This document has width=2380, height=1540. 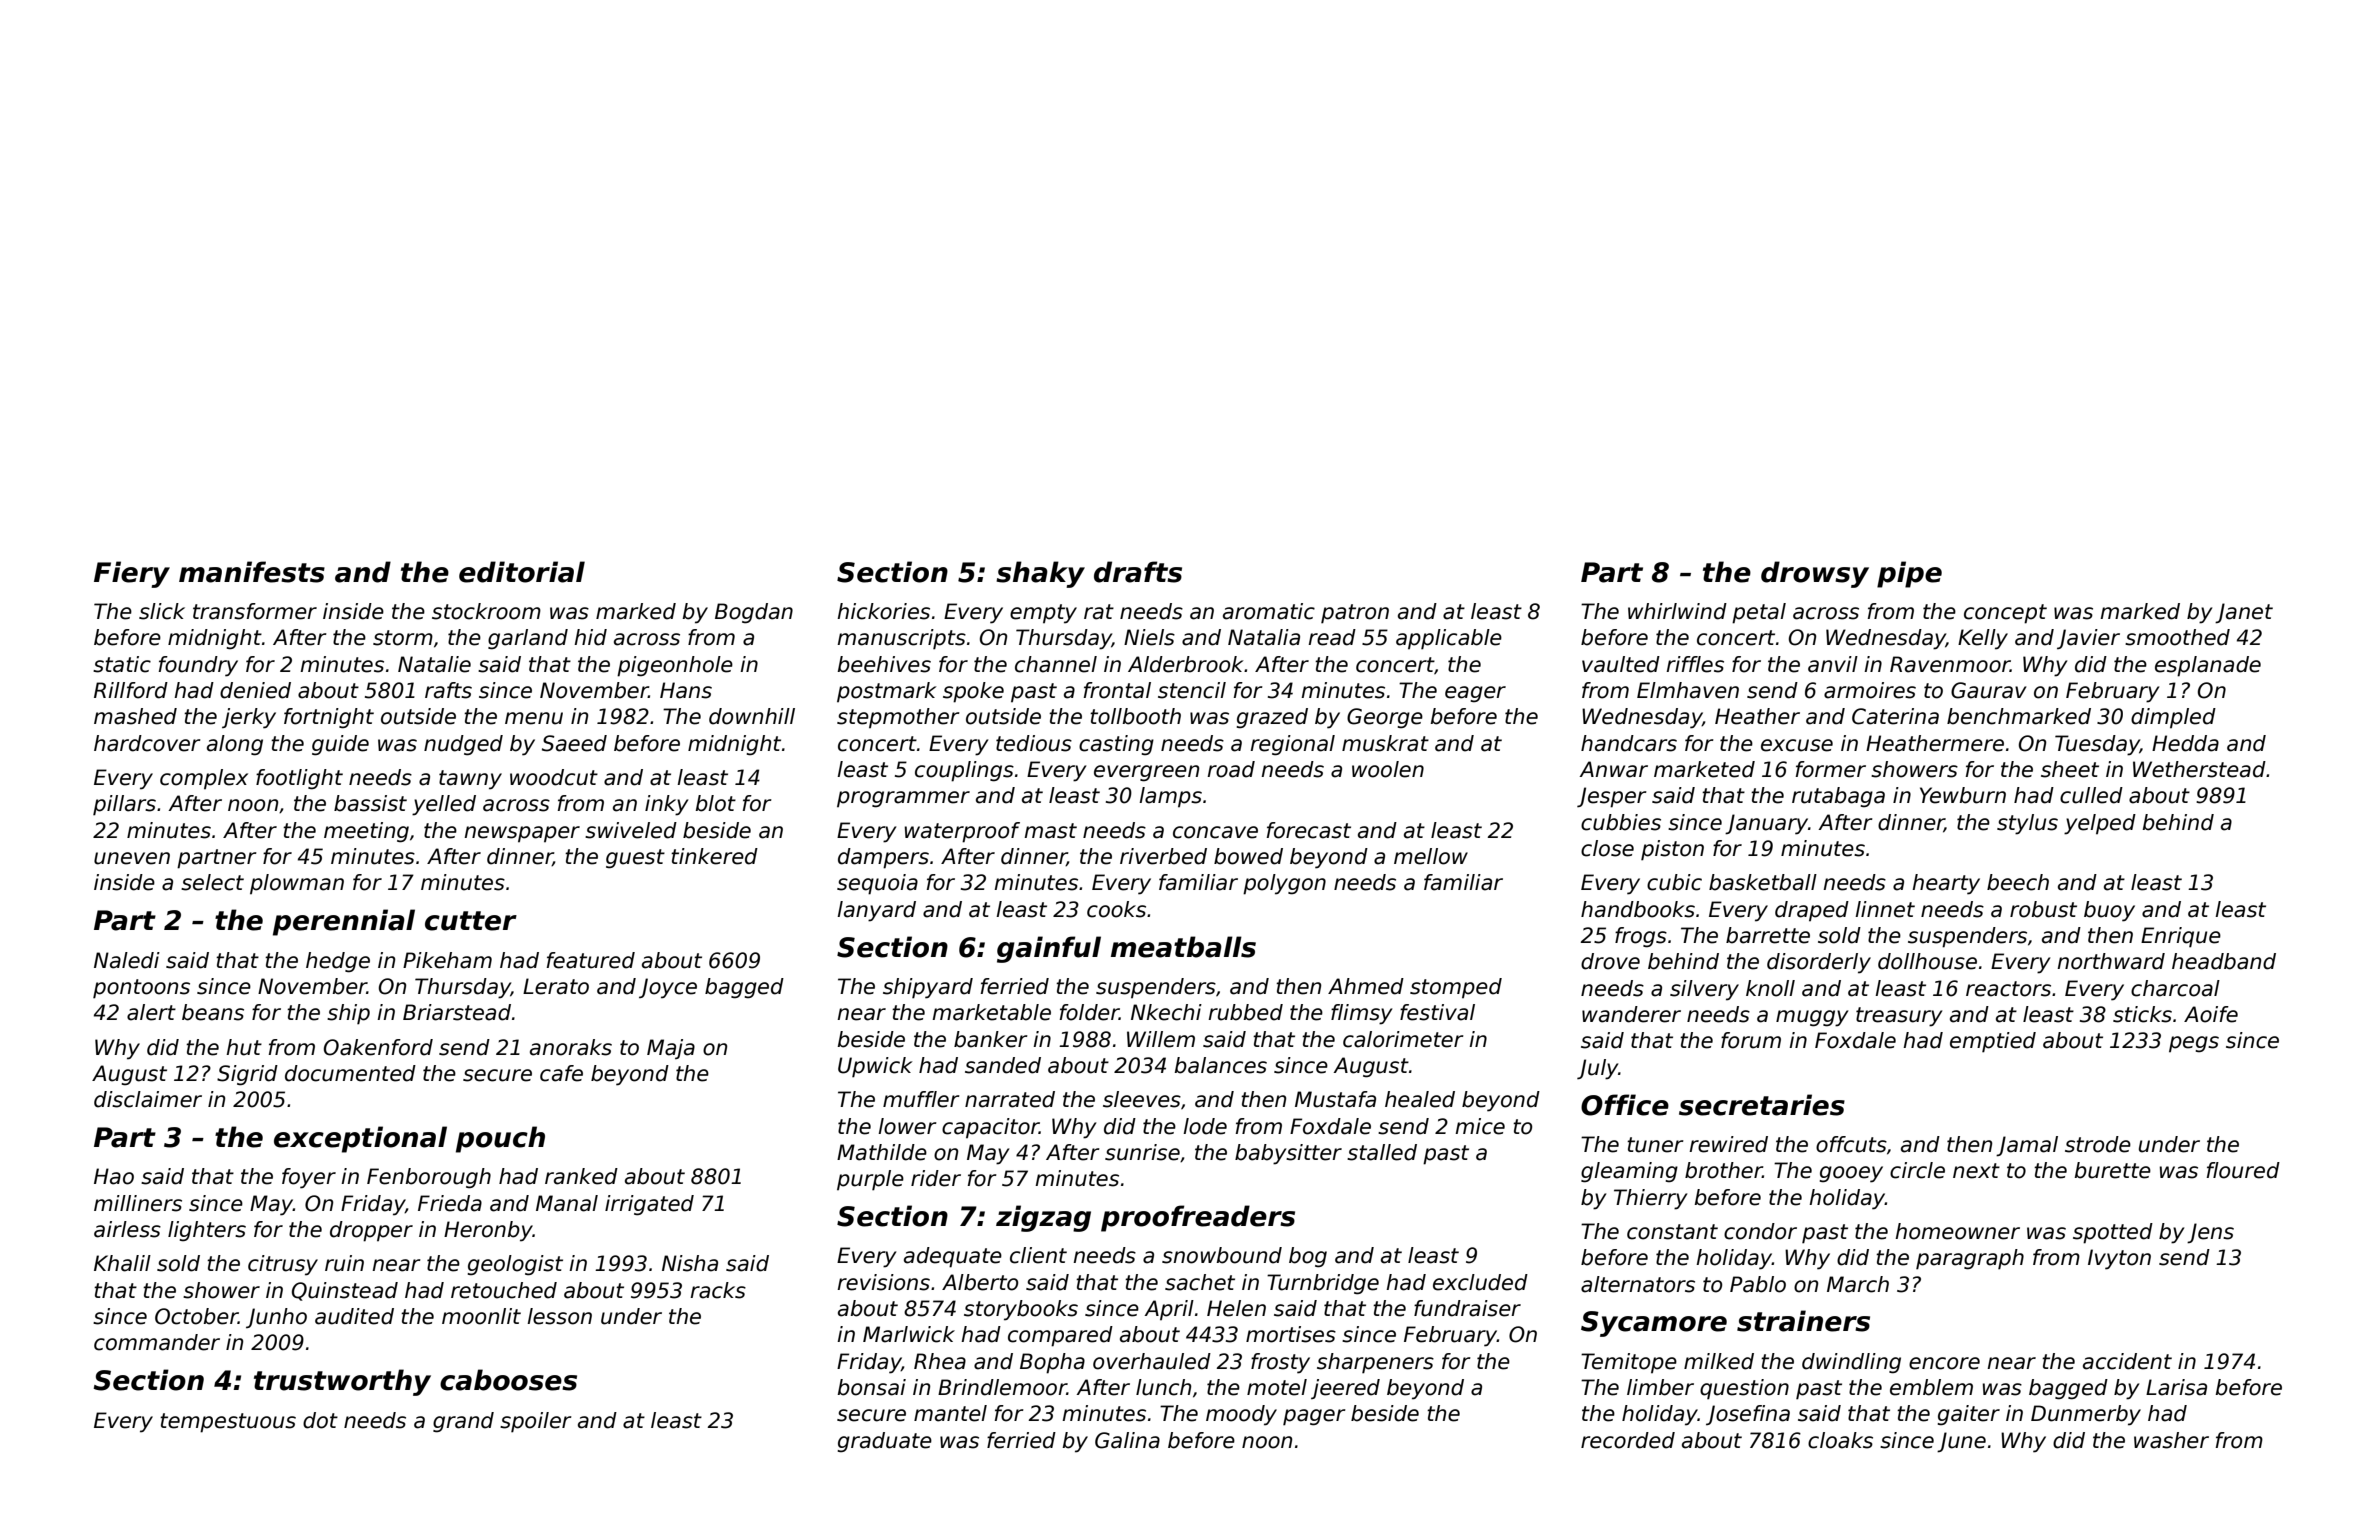 What do you see at coordinates (1043, 1218) in the document?
I see `zigzag` at bounding box center [1043, 1218].
